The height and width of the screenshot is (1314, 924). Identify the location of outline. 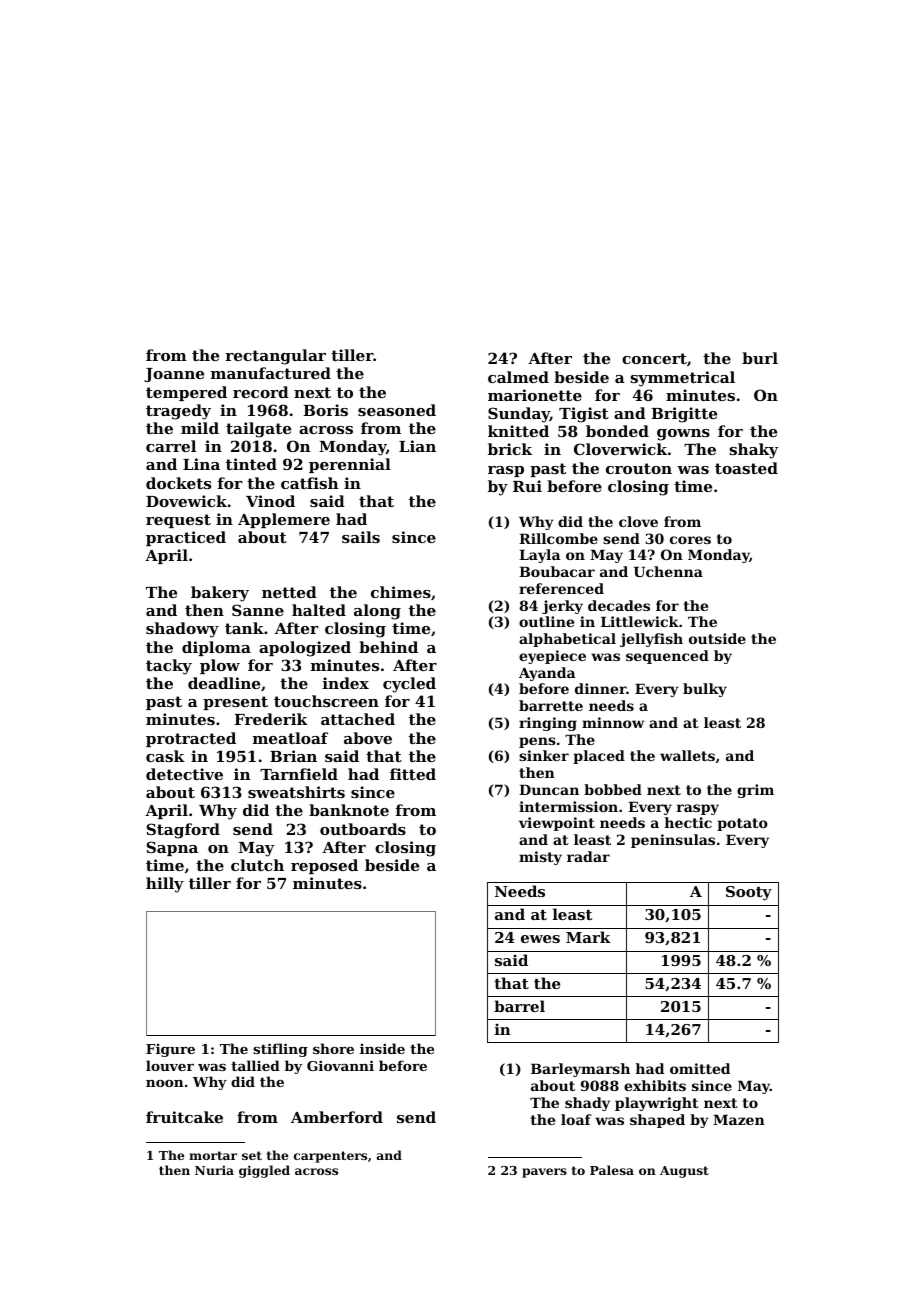
(546, 621).
